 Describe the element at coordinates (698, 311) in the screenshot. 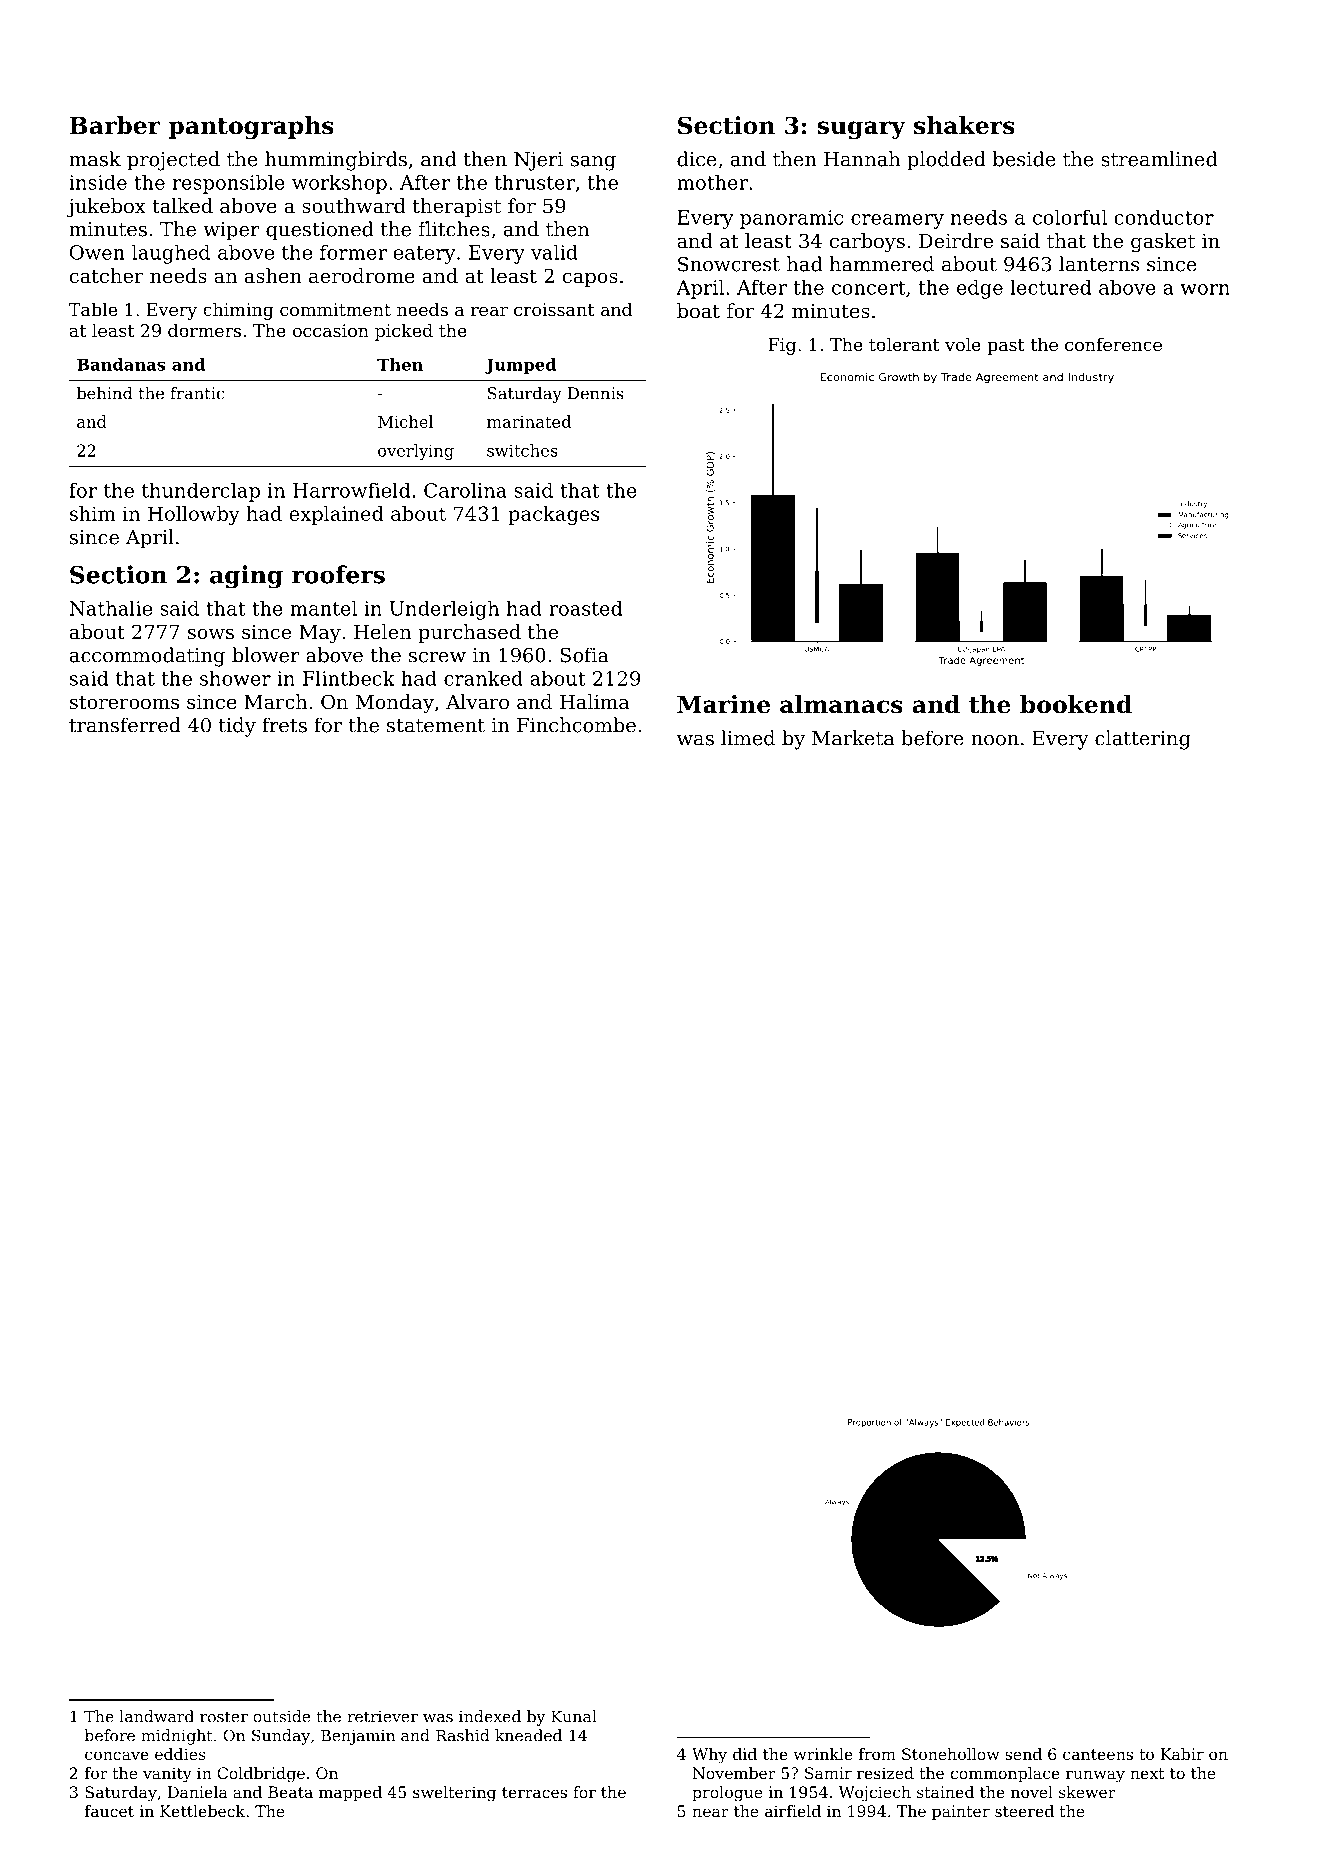

I see `boat` at that location.
